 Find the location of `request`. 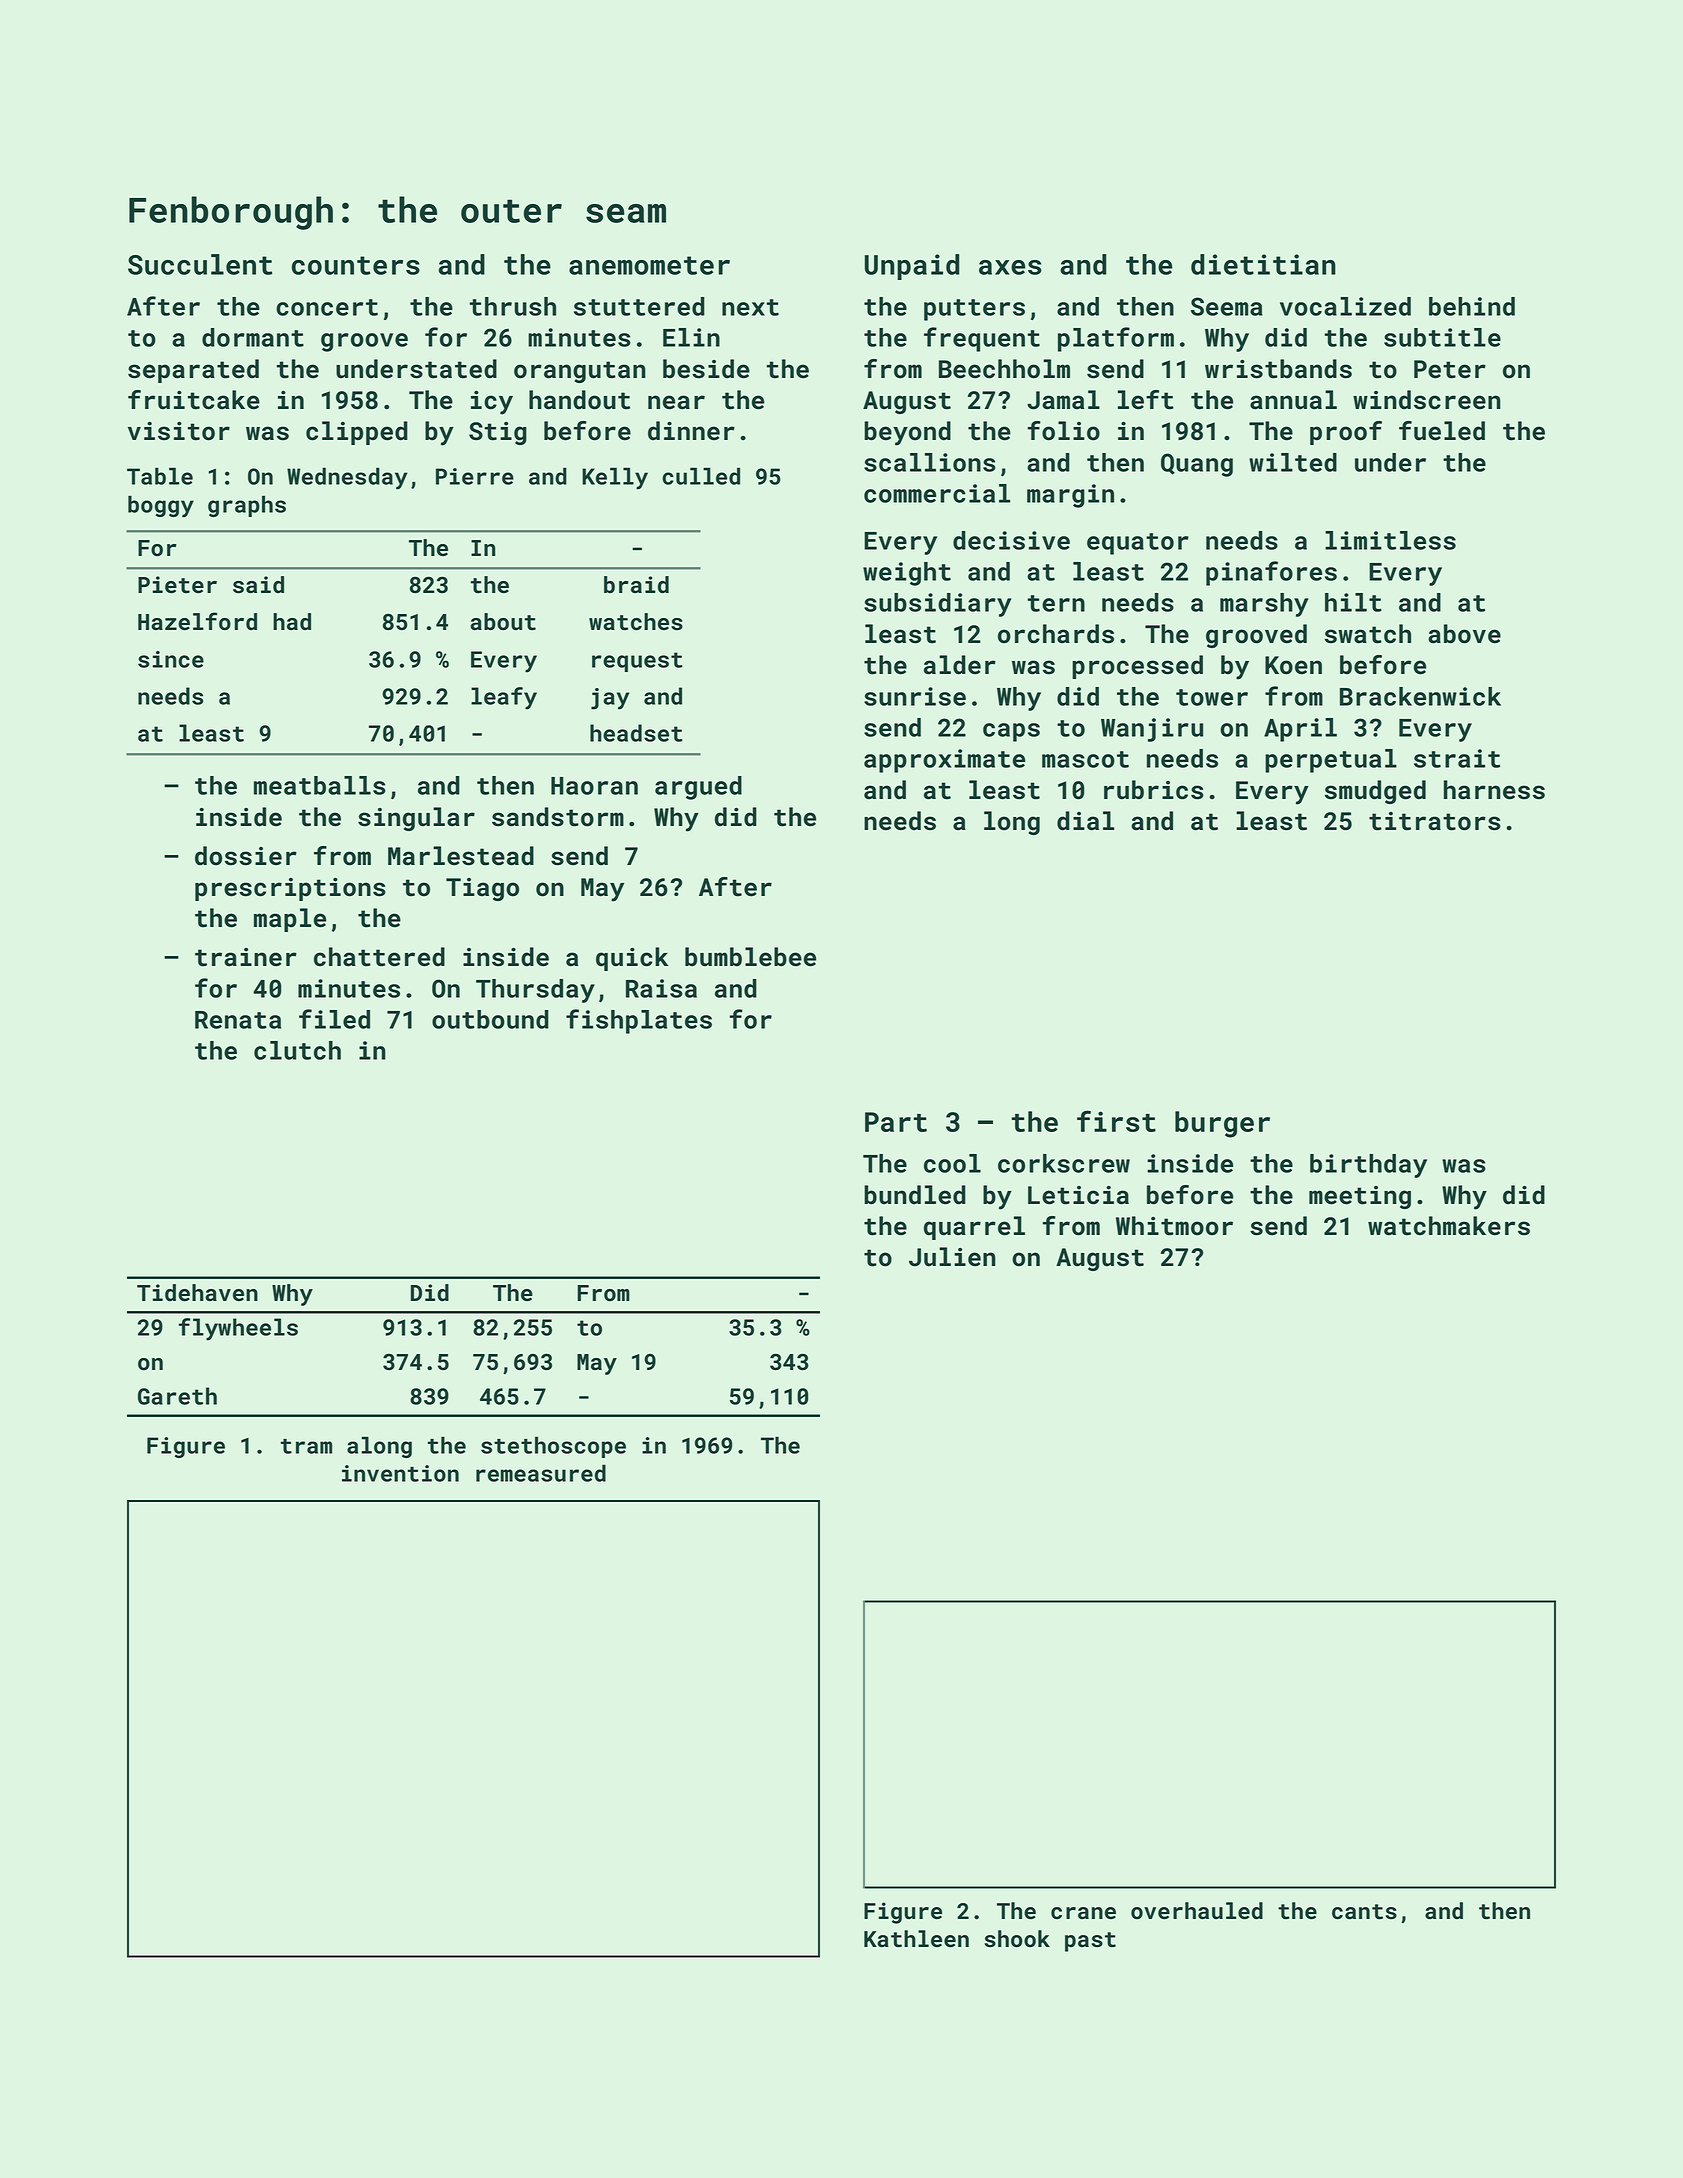

request is located at coordinates (637, 662).
